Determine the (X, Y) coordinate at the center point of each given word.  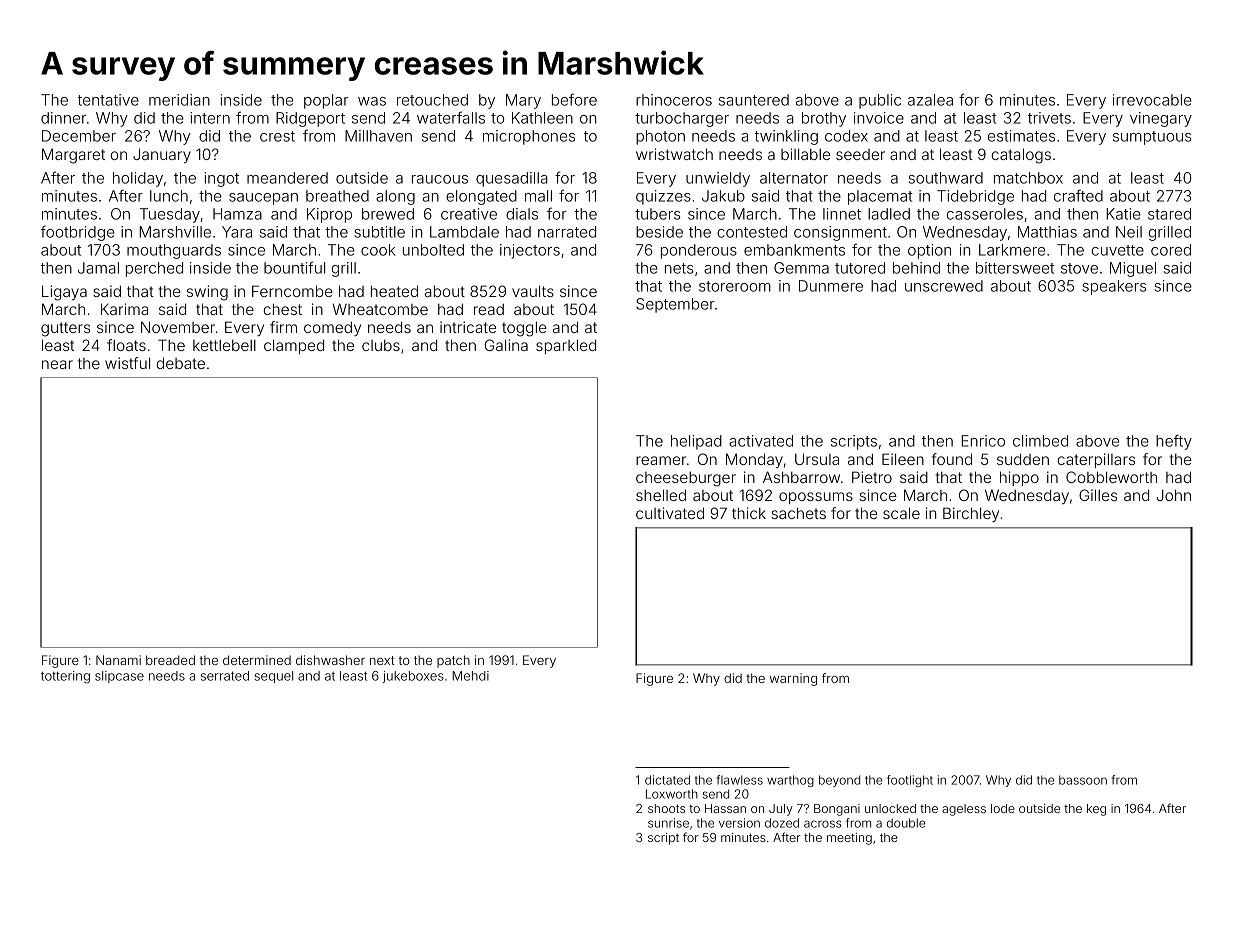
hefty (1174, 442)
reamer (661, 460)
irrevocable (1152, 100)
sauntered (754, 100)
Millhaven (378, 136)
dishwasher (330, 660)
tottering (65, 677)
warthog (790, 781)
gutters (65, 329)
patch (453, 661)
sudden (1023, 459)
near (57, 364)
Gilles (1098, 495)
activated (761, 441)
